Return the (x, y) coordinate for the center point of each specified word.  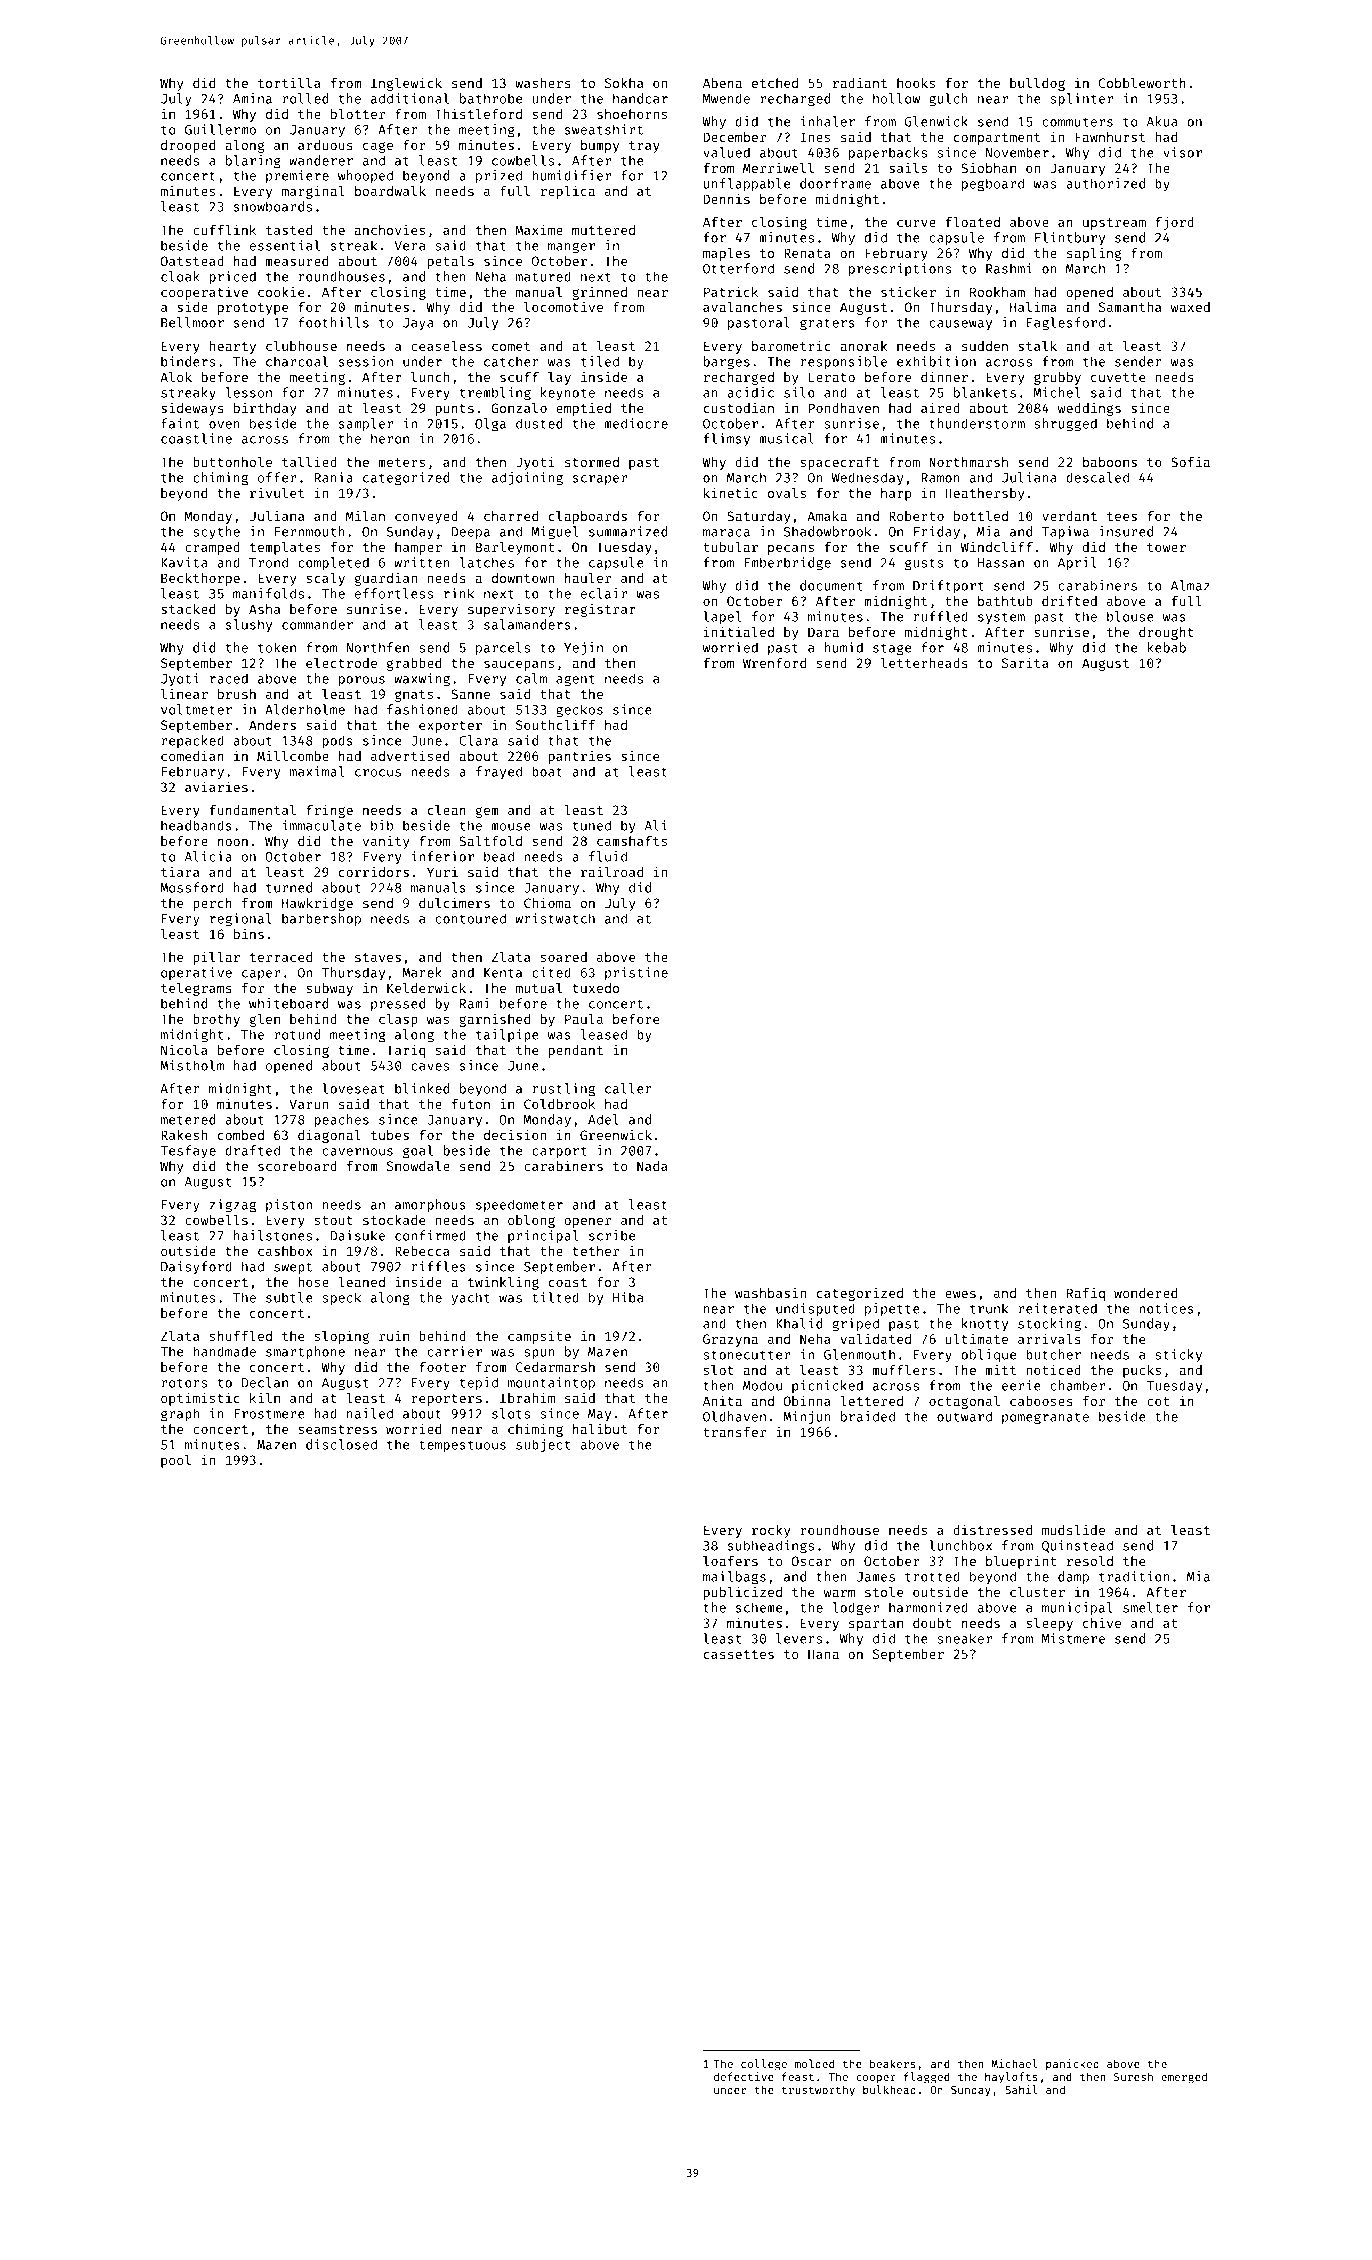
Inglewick (406, 84)
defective (744, 2076)
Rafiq (1086, 1294)
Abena (722, 83)
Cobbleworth (1142, 83)
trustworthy (818, 2091)
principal (543, 1237)
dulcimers (454, 902)
